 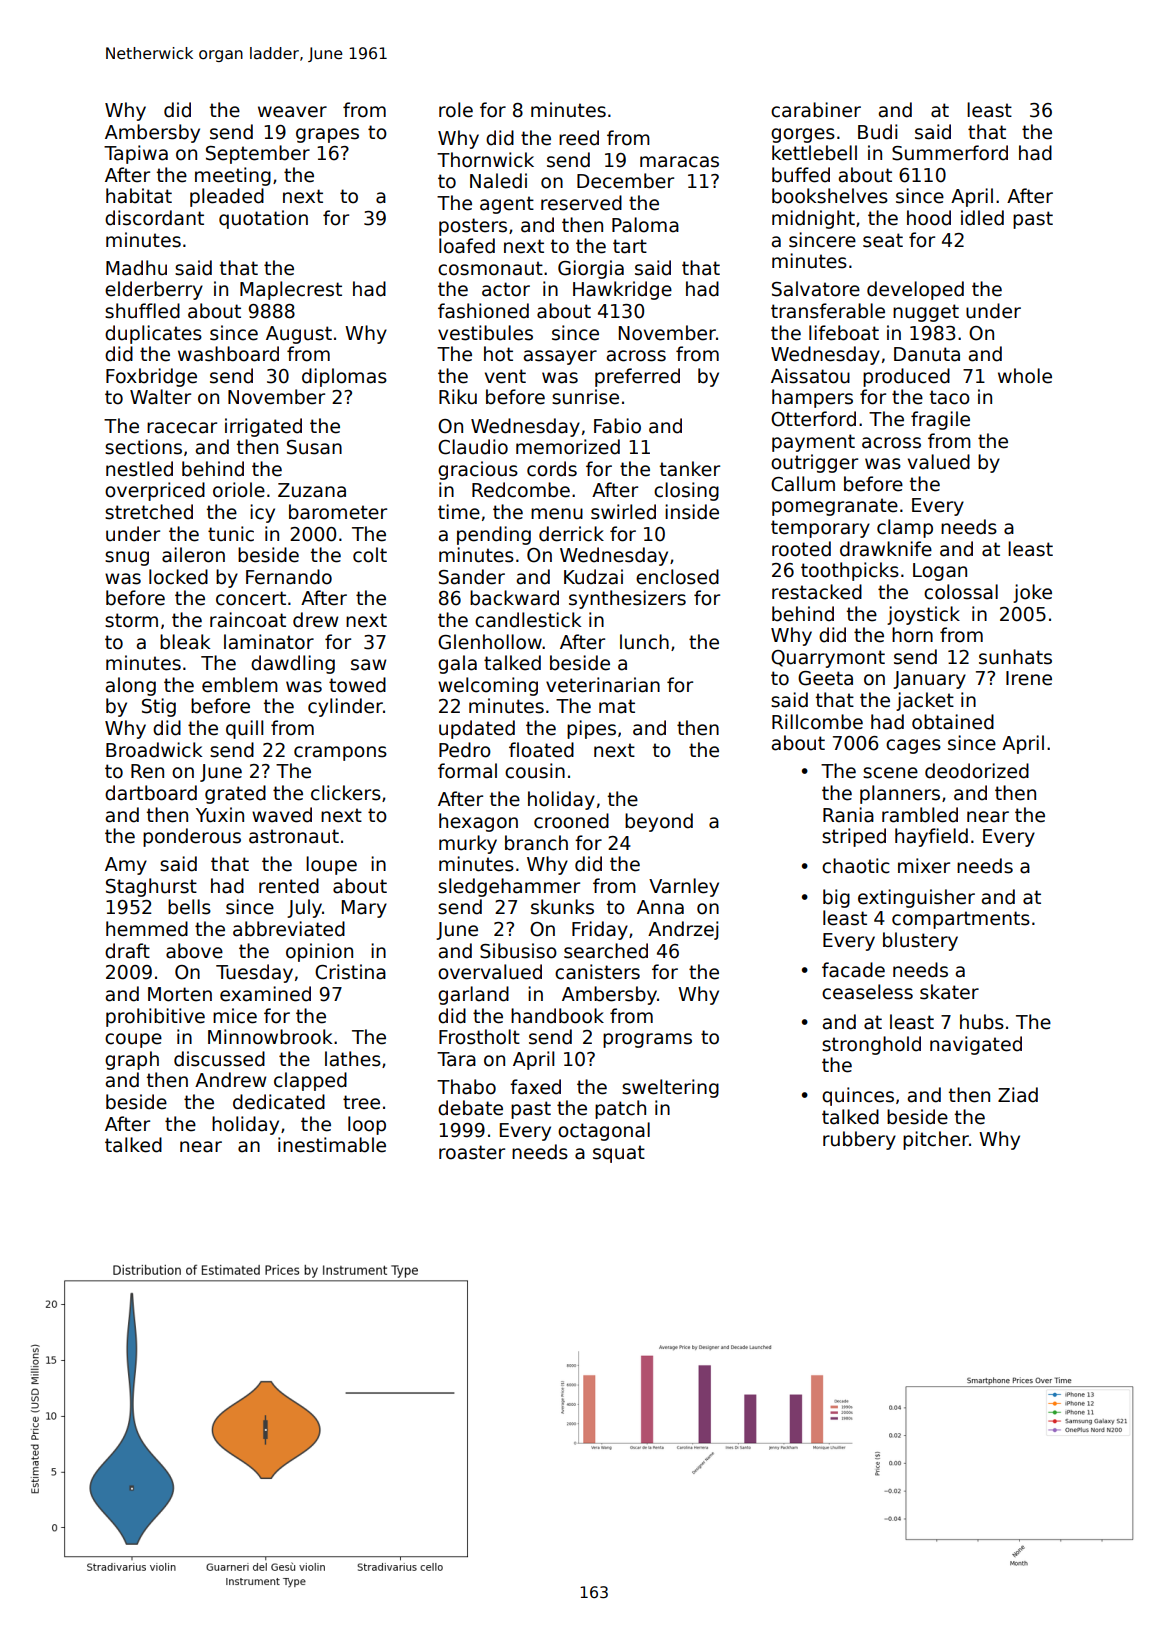 I want to click on carabiner, so click(x=816, y=110).
